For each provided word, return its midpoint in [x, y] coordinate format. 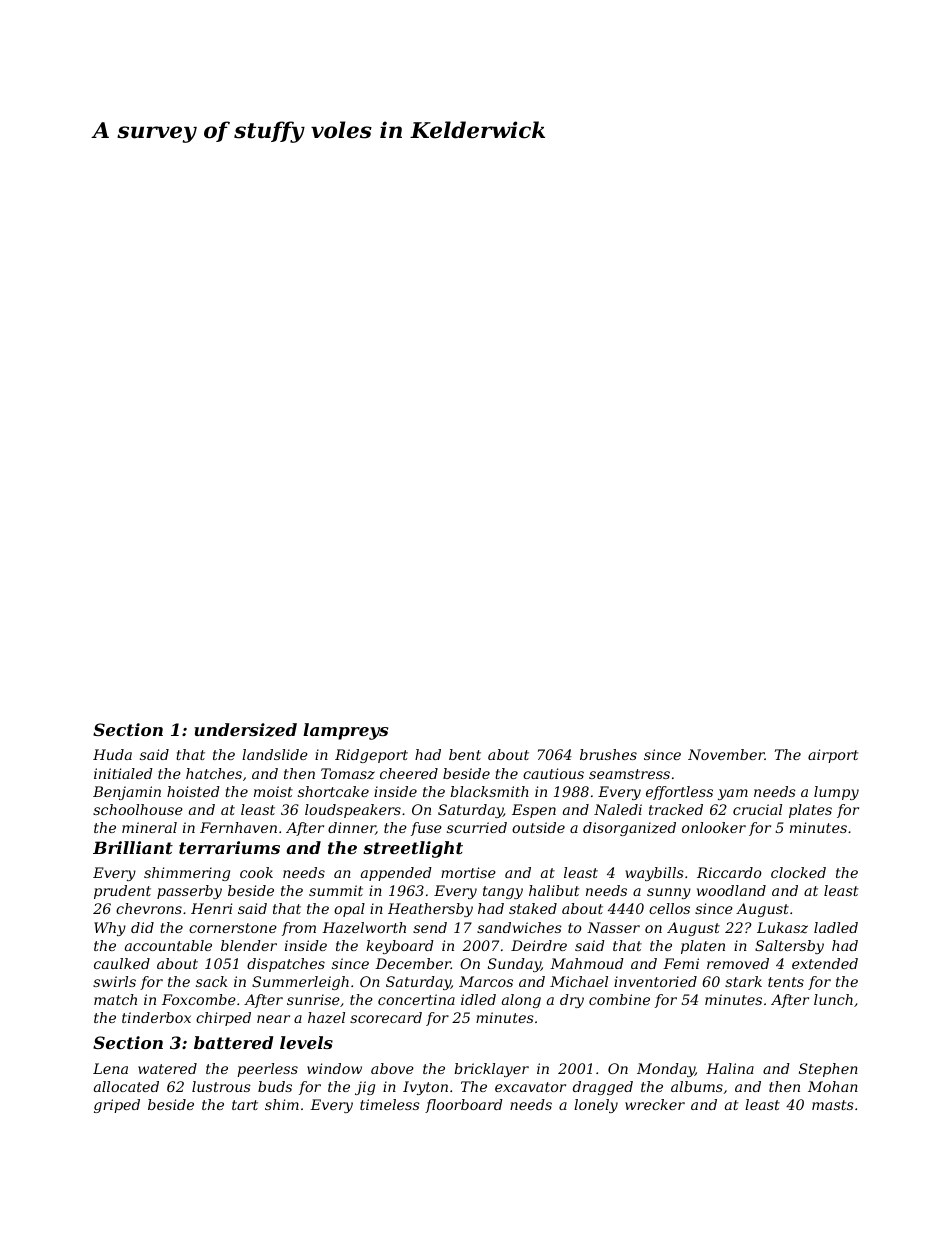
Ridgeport [371, 756]
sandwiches [519, 927]
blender [249, 945]
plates [810, 811]
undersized [246, 730]
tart [245, 1105]
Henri [211, 908]
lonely [596, 1106]
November [726, 754]
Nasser [613, 927]
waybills [654, 874]
